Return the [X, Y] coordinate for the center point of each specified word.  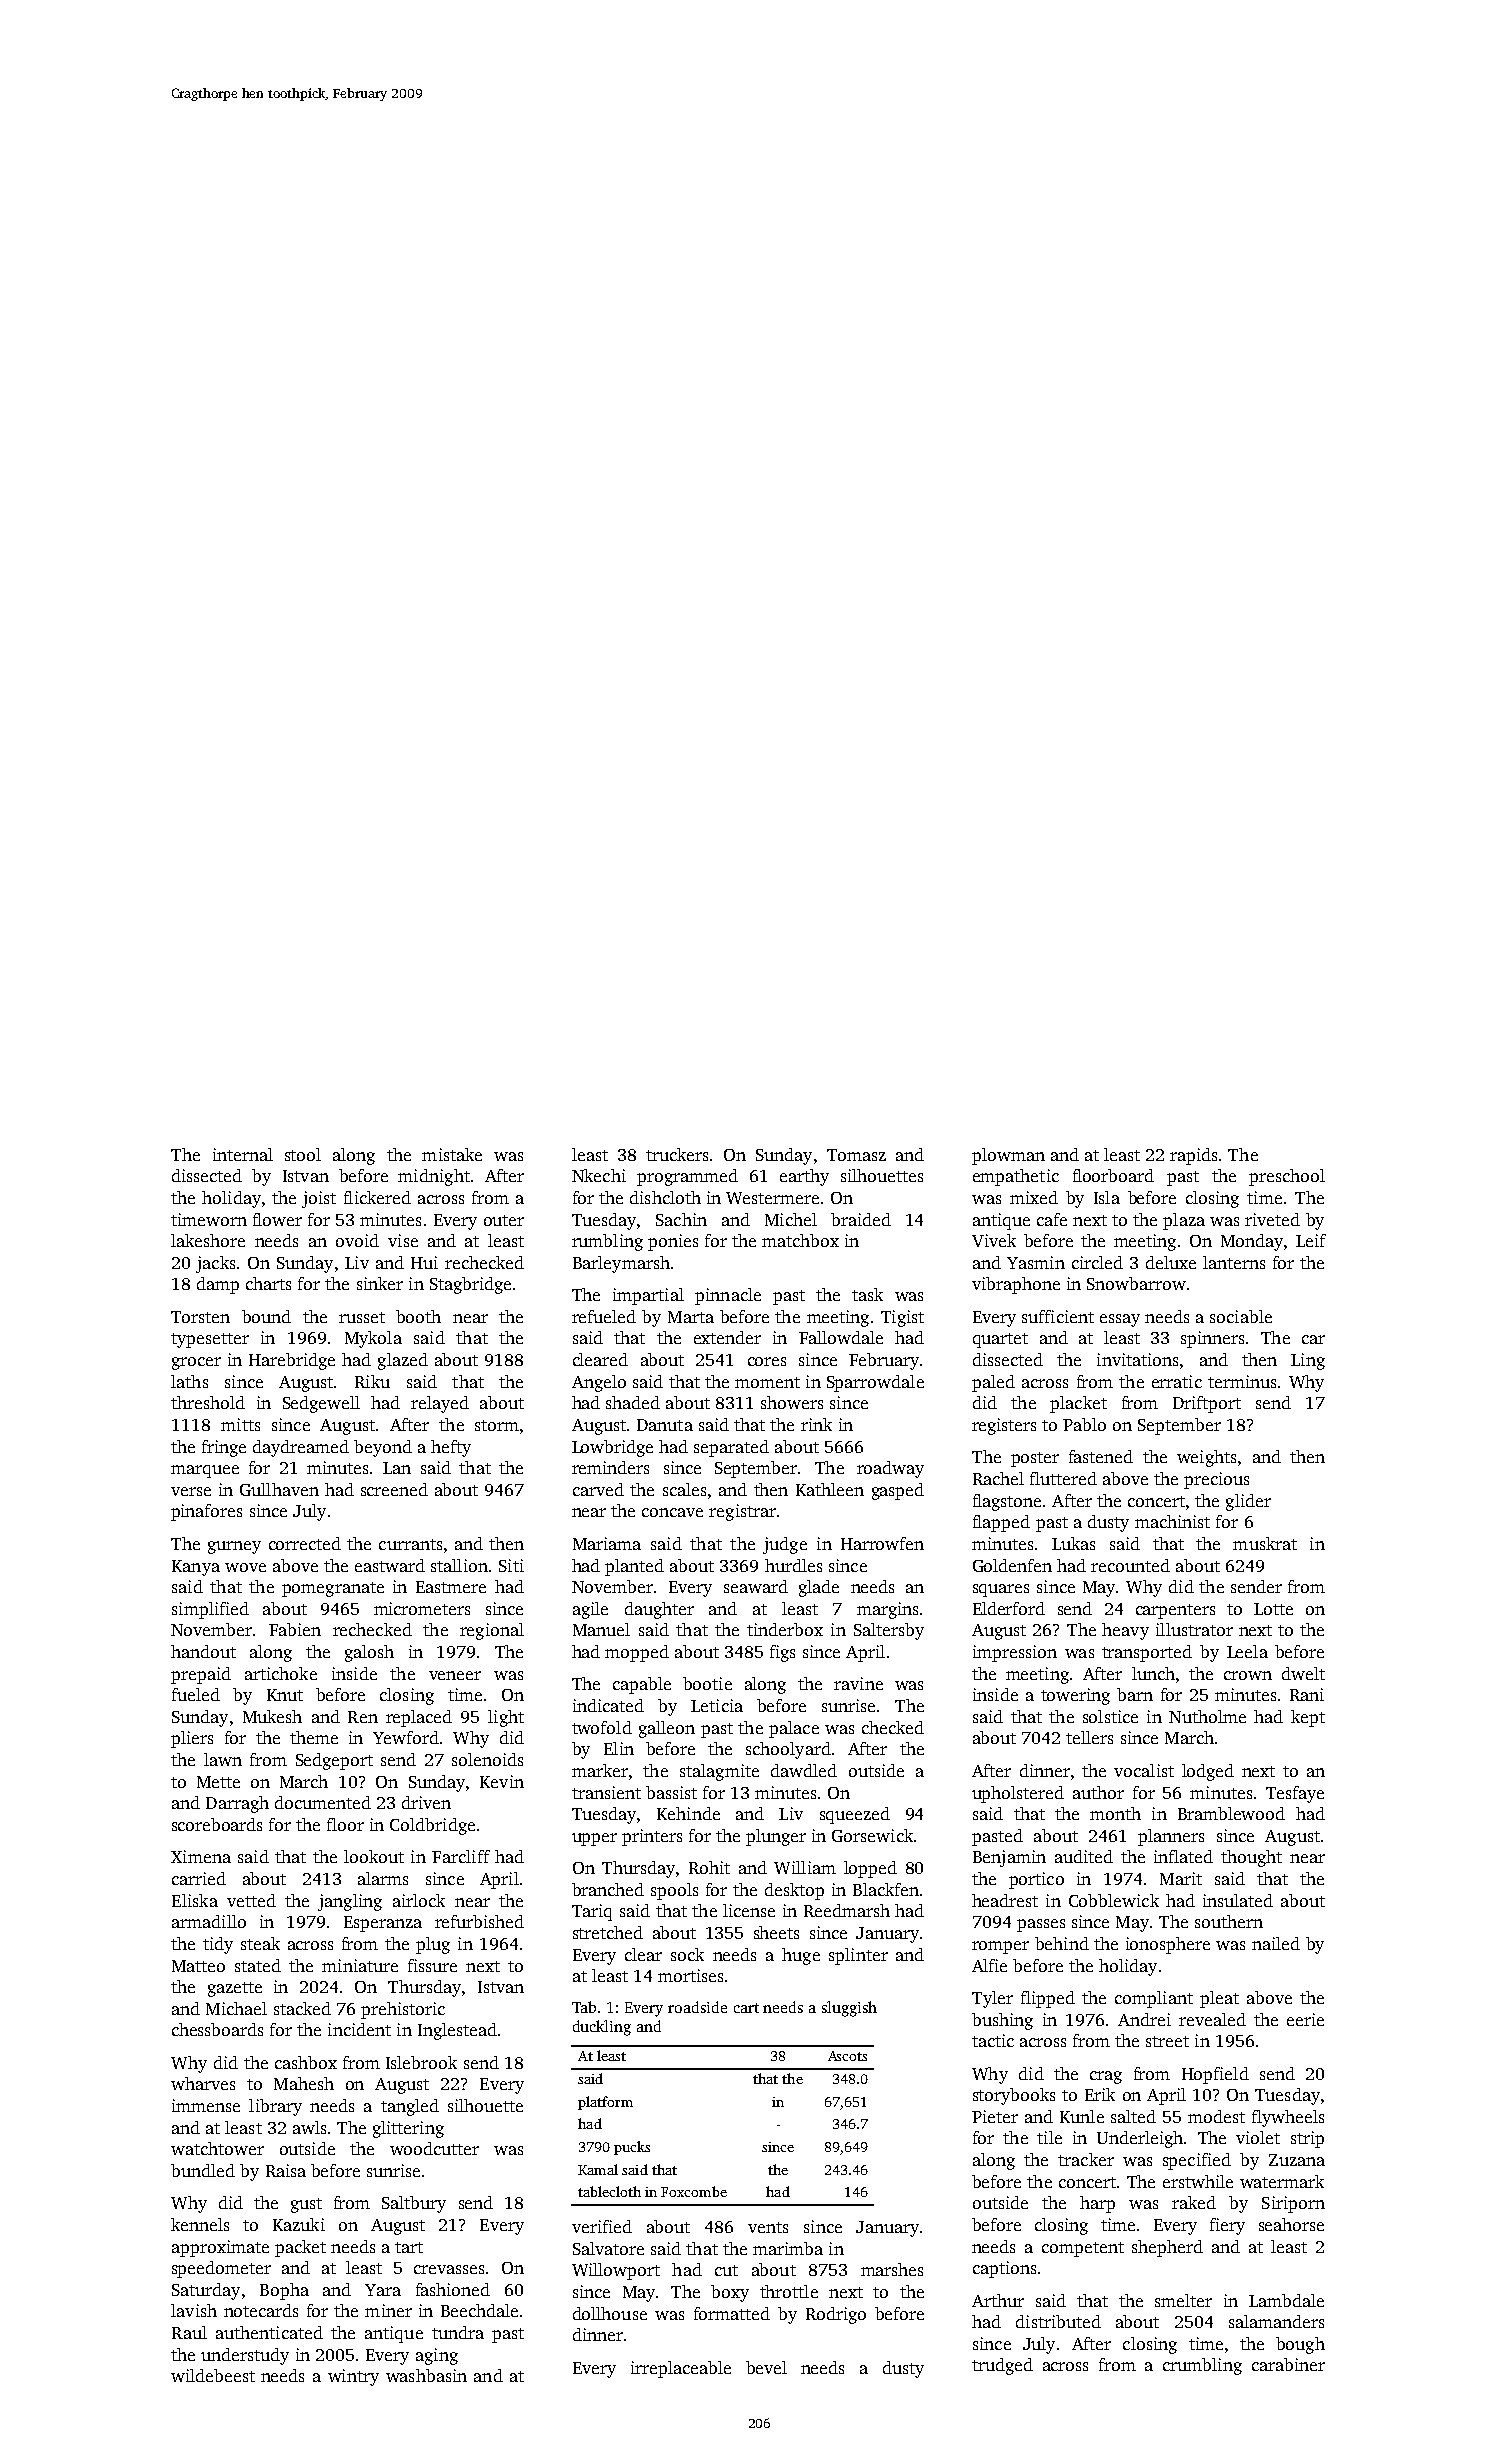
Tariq [592, 1912]
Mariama [607, 1543]
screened [394, 1489]
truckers [677, 1154]
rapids [1193, 1156]
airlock [419, 1900]
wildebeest [213, 2375]
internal [243, 1154]
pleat [1219, 1999]
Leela [1247, 1651]
